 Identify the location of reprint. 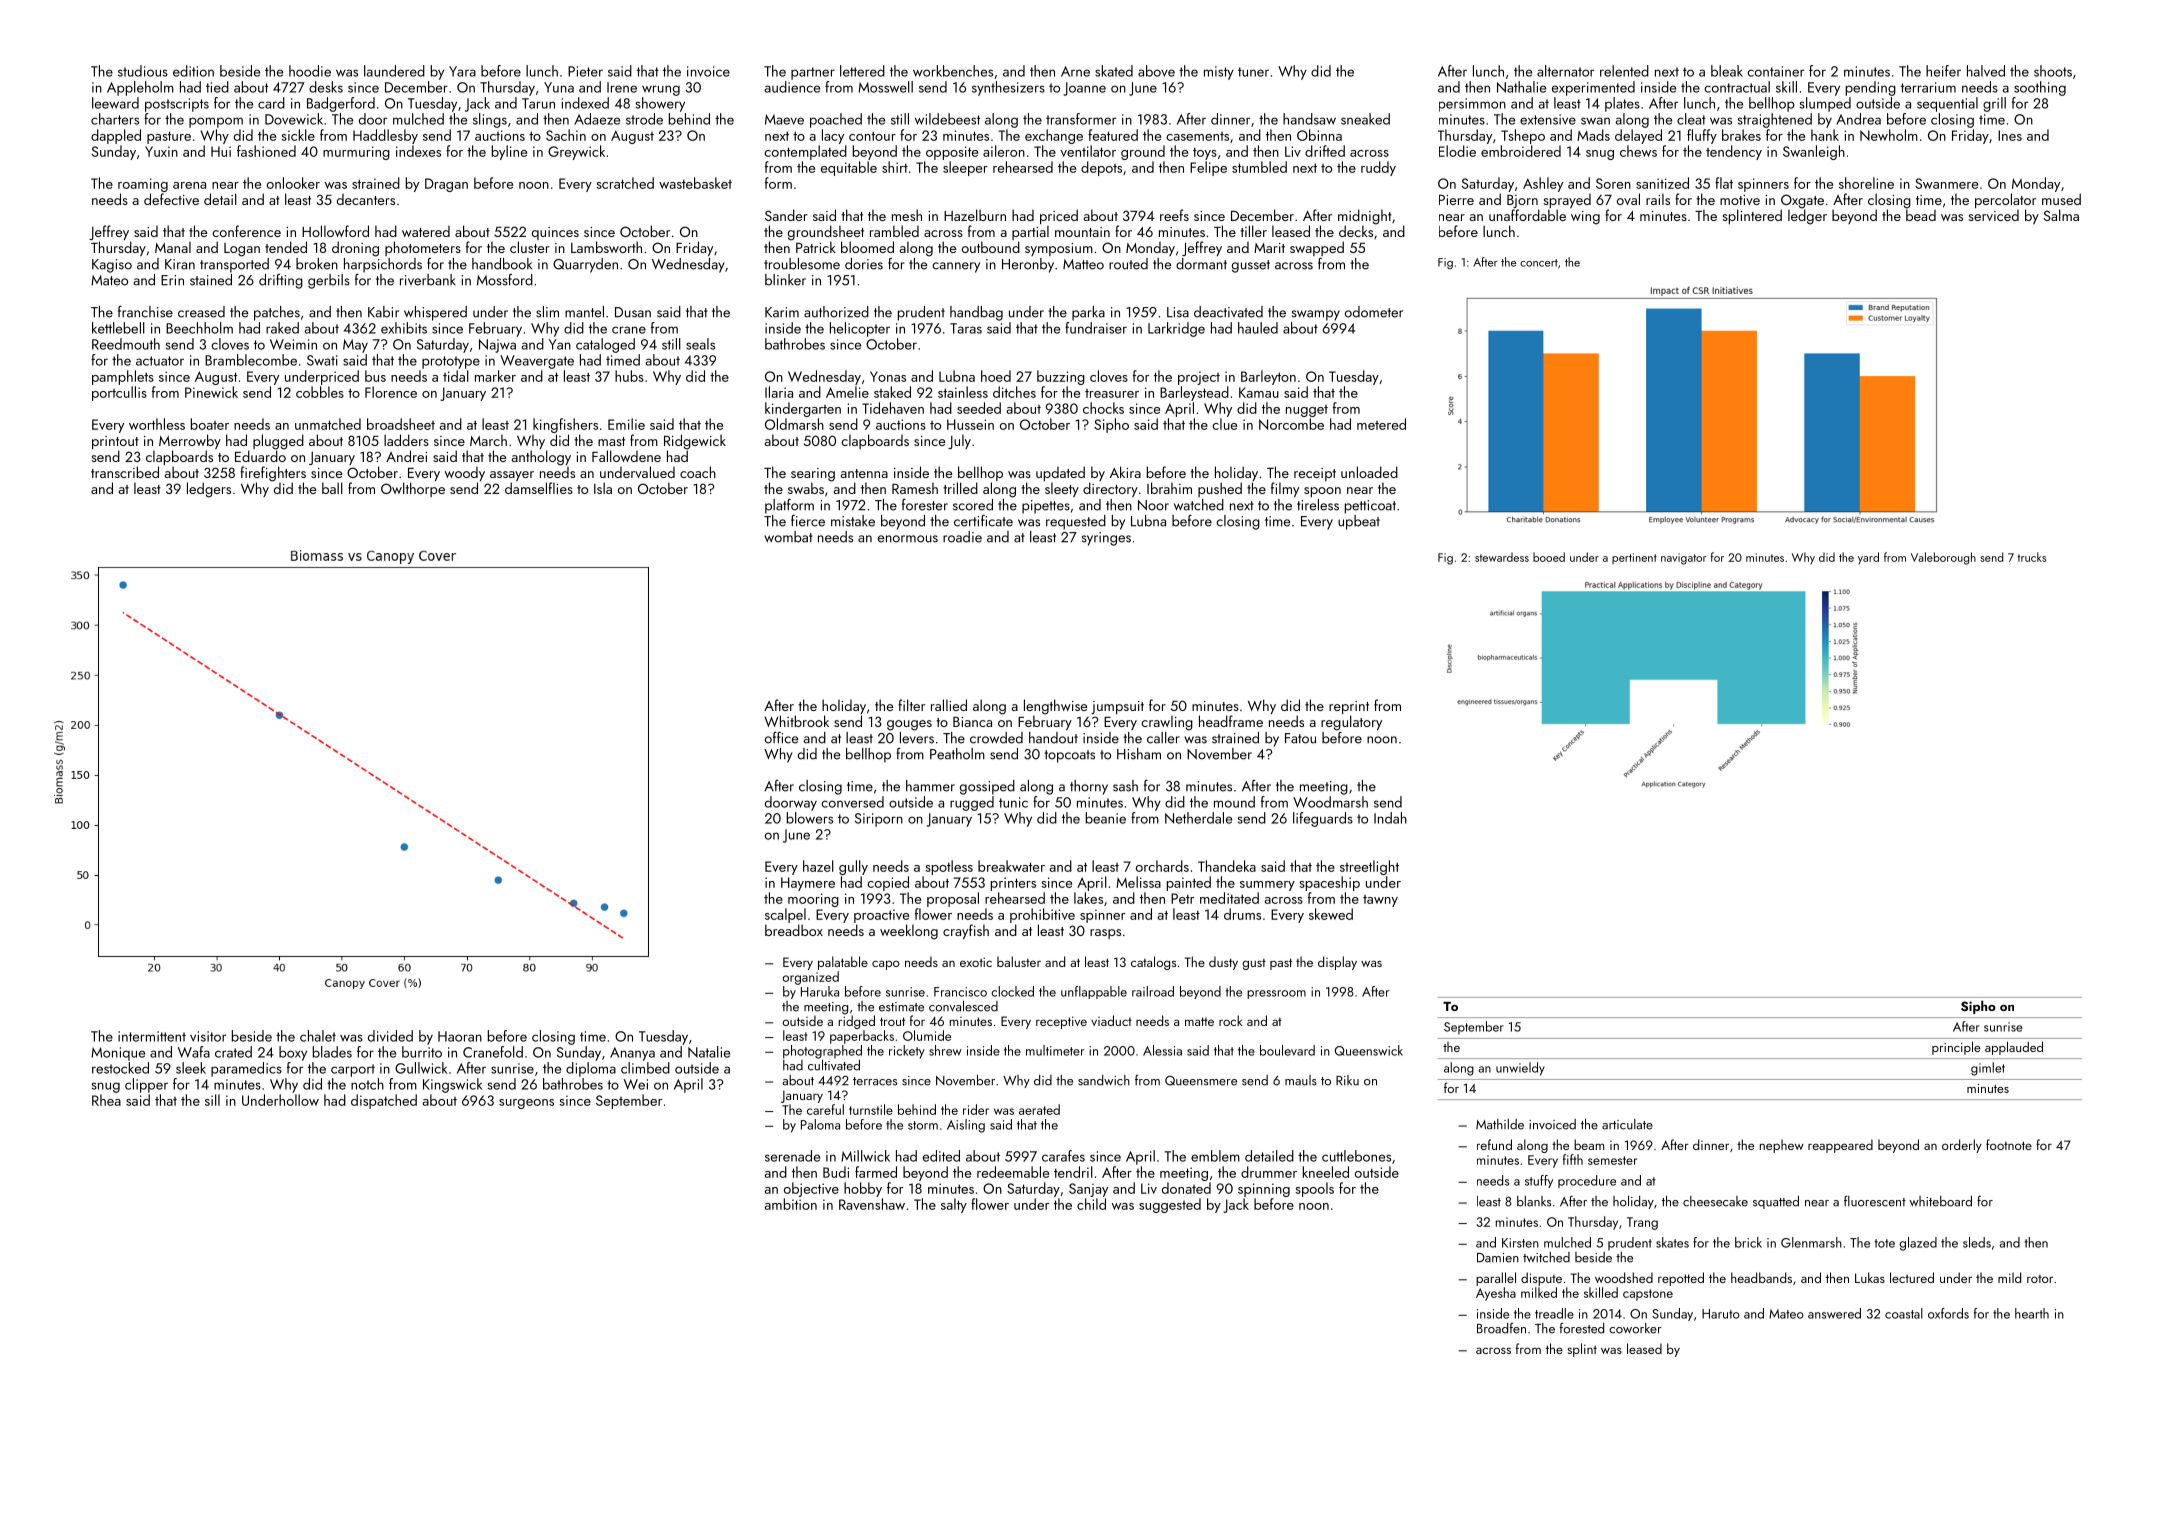
(1349, 707).
